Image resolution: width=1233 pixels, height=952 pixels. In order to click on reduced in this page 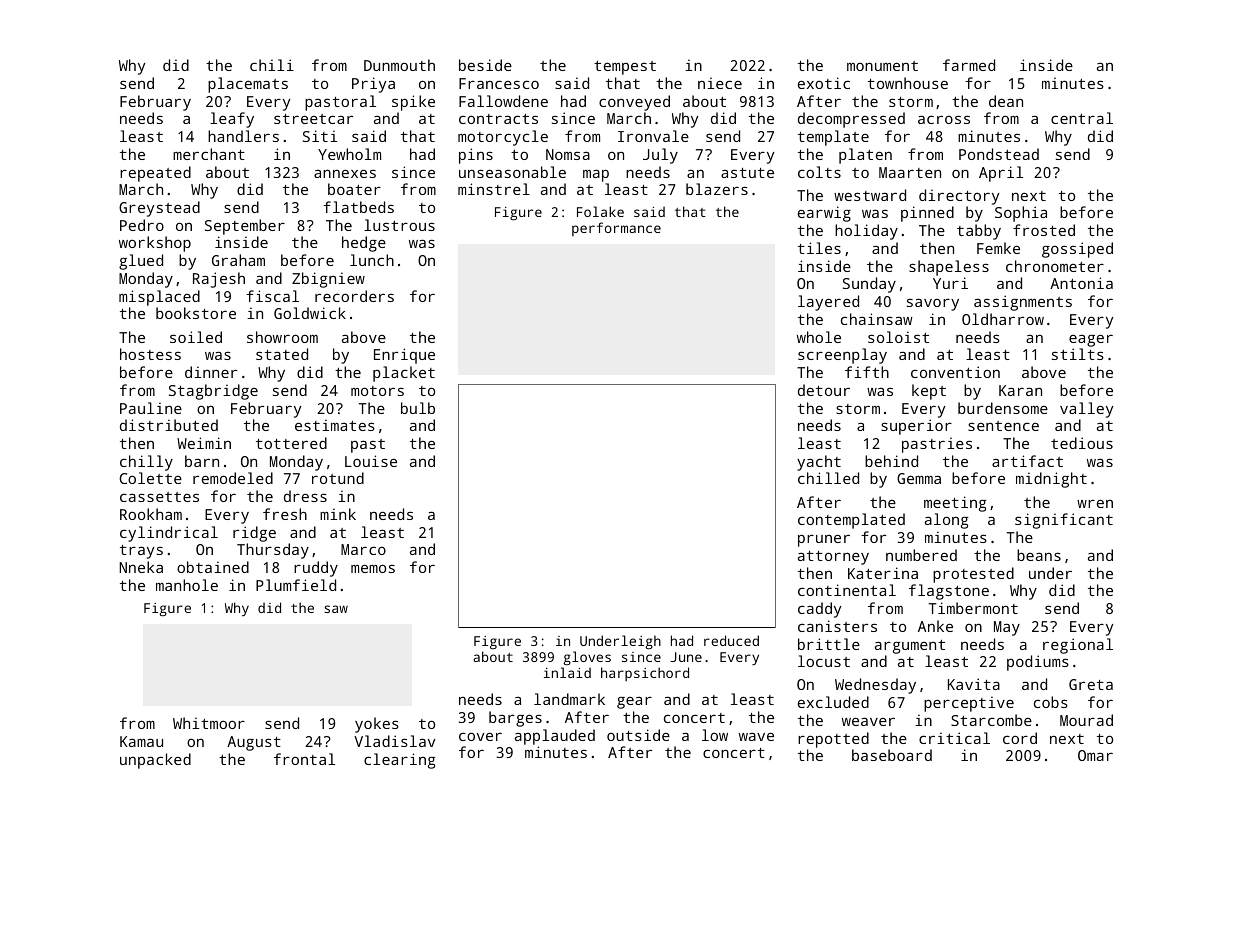, I will do `click(731, 640)`.
